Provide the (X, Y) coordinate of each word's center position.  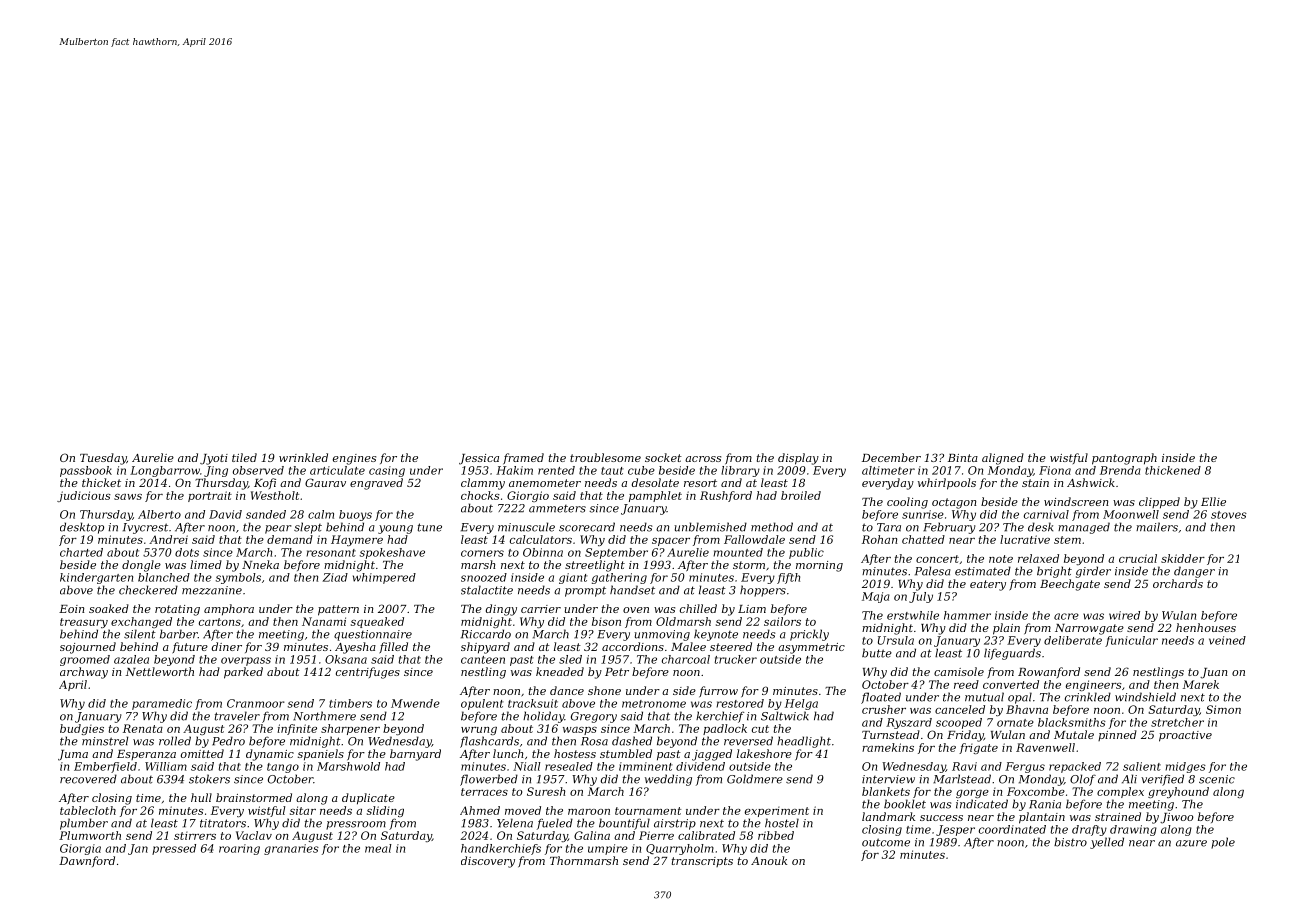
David (225, 514)
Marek (1201, 684)
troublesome (605, 457)
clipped (1159, 503)
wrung (479, 731)
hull (201, 797)
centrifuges (368, 673)
